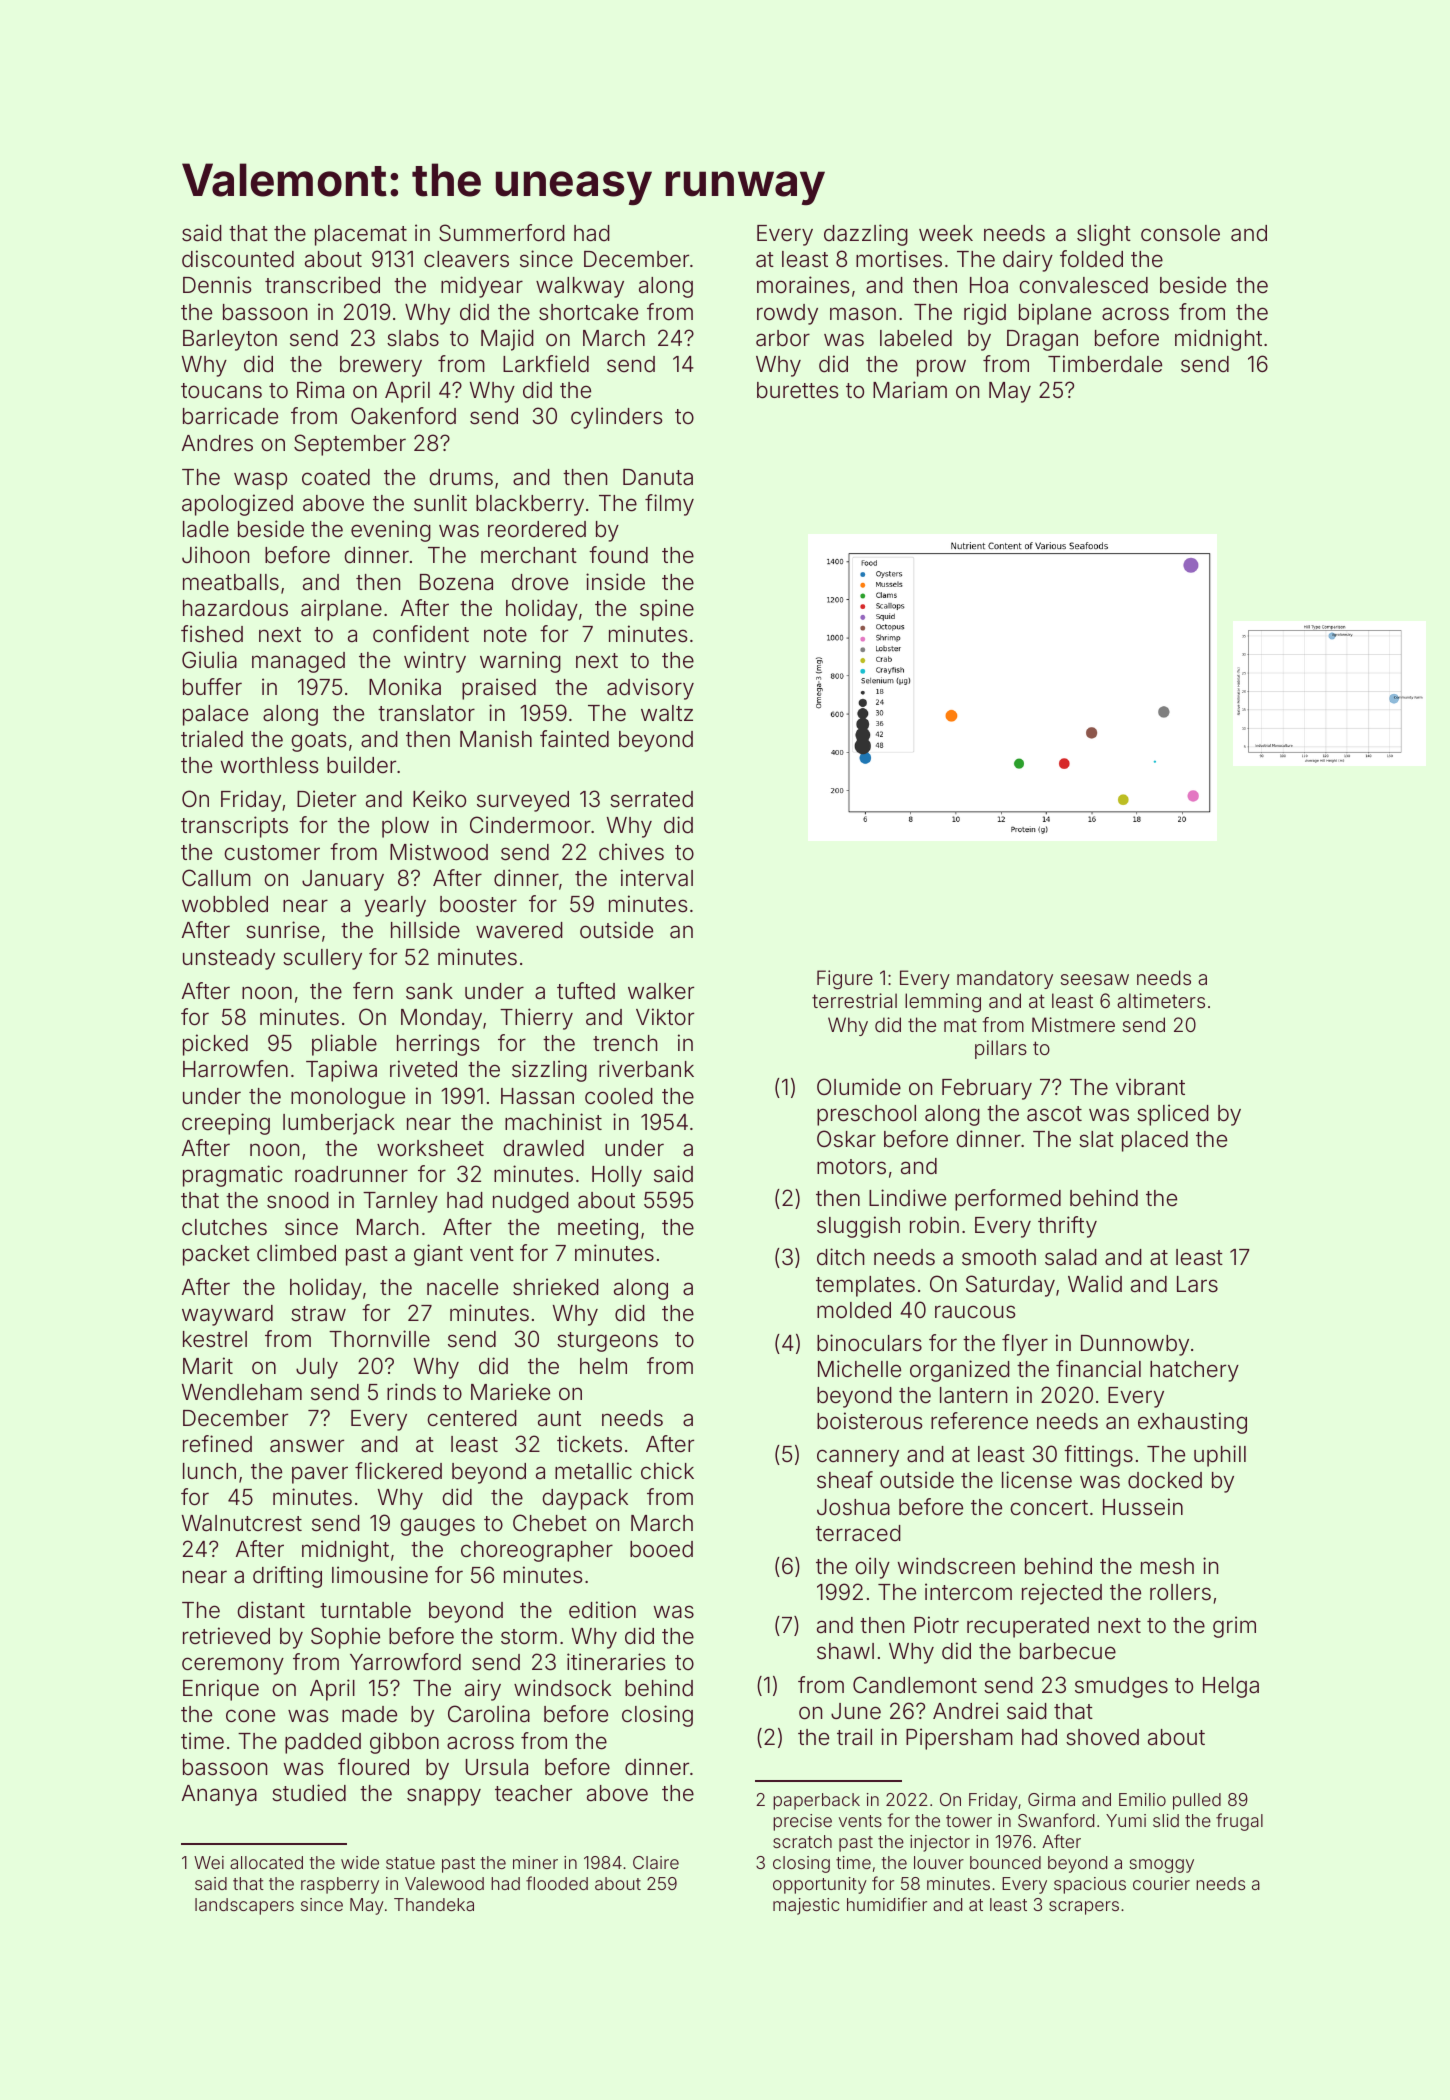  Describe the element at coordinates (351, 1174) in the document. I see `roadrunner` at that location.
